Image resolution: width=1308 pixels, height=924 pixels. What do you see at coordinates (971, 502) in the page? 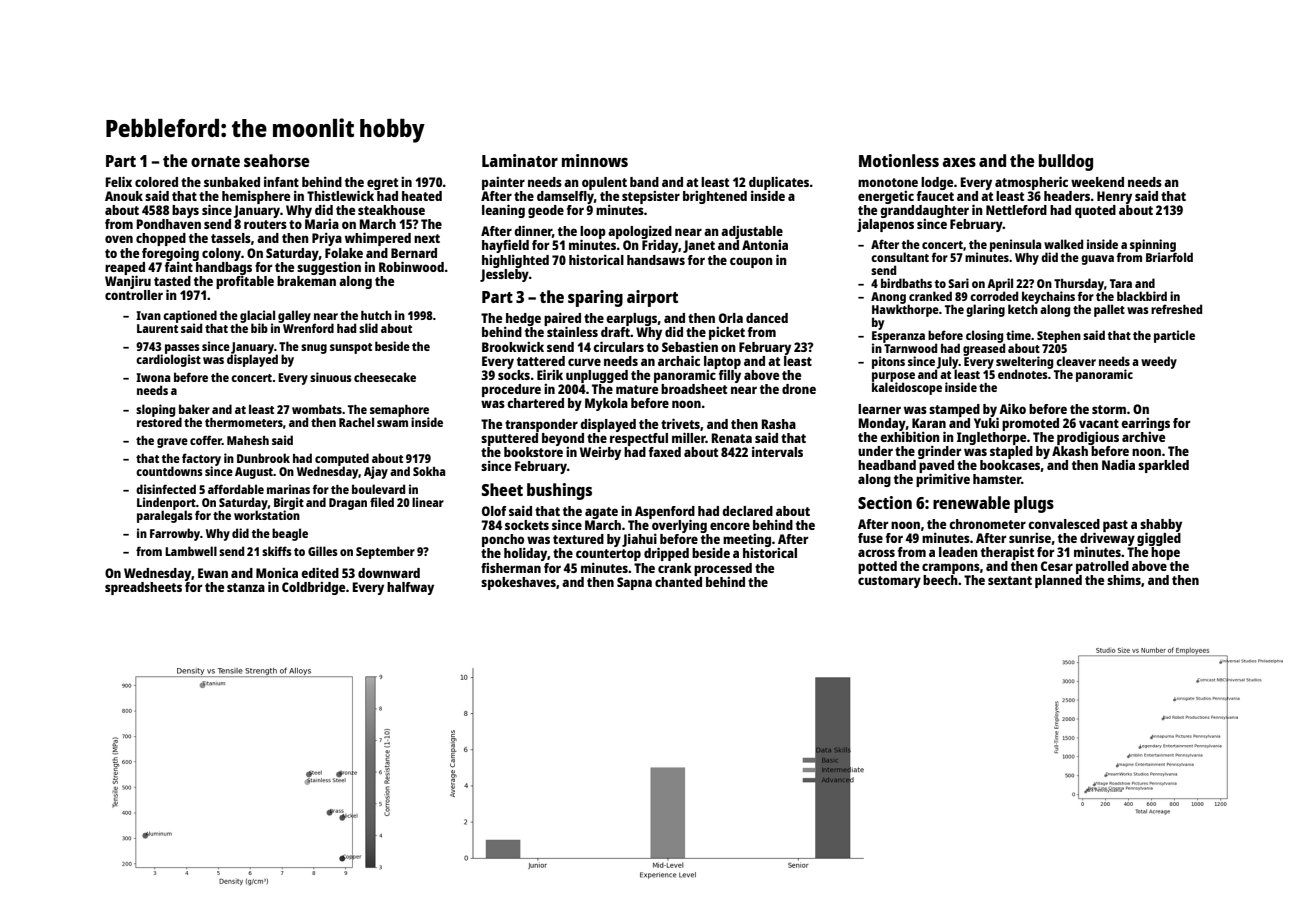
I see `renewable` at bounding box center [971, 502].
